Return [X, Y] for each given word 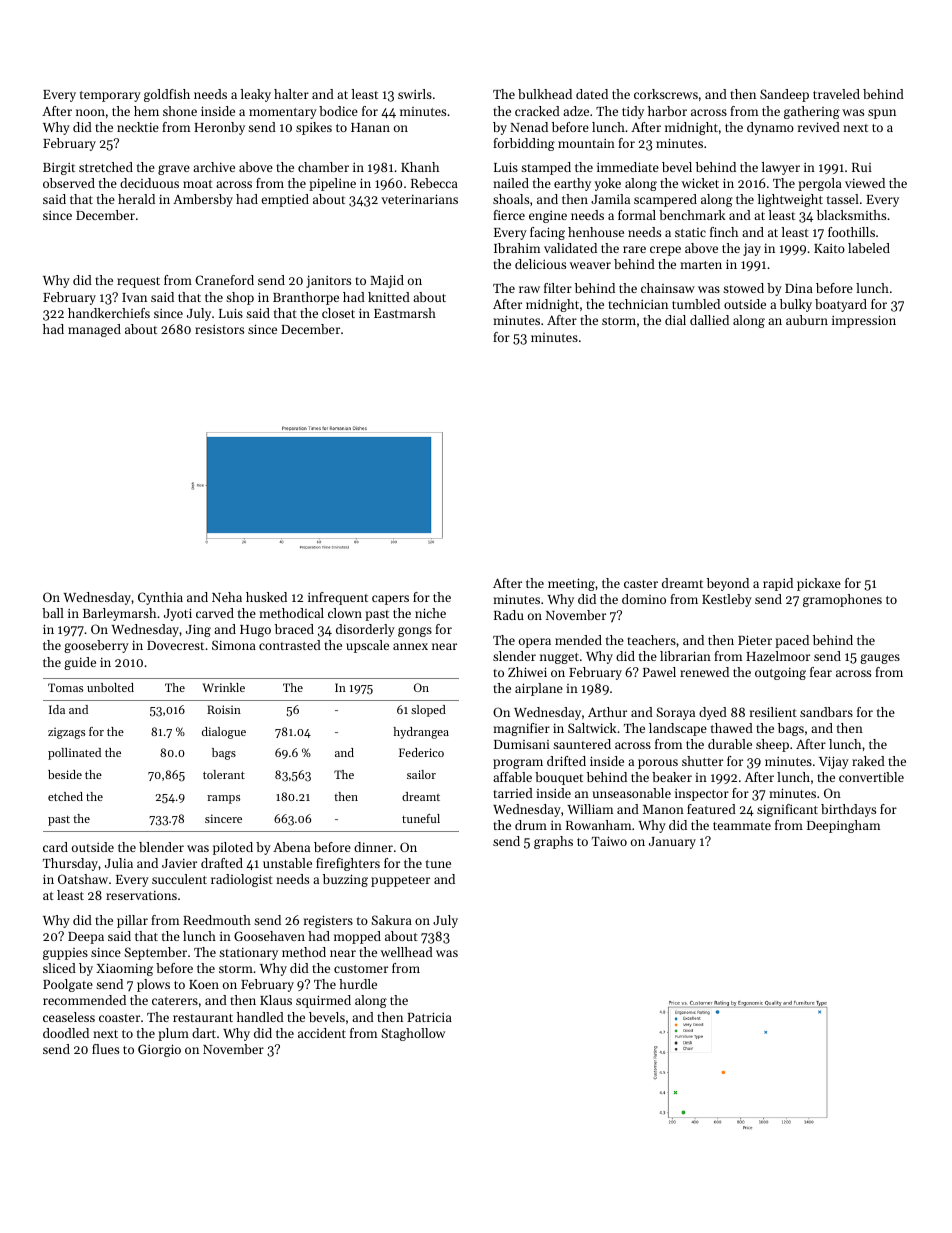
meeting [571, 584]
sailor [421, 774]
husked [266, 597]
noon [90, 112]
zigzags [66, 733]
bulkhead [545, 94]
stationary [248, 954]
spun [882, 114]
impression [864, 321]
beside [65, 774]
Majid [387, 281]
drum [531, 825]
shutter [702, 761]
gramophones [842, 600]
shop [240, 298]
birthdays [848, 810]
